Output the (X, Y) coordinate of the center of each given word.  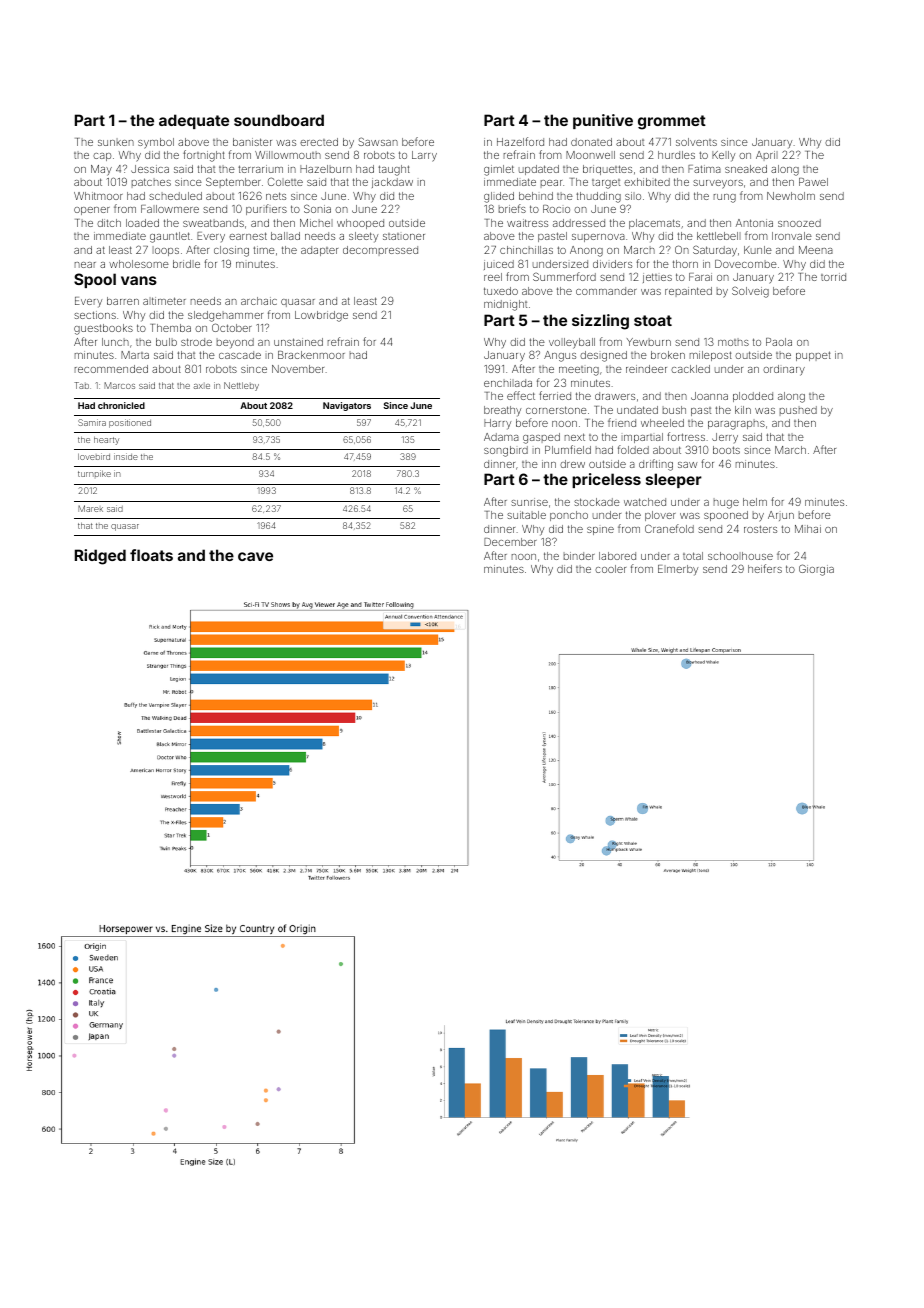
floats (151, 555)
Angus (560, 356)
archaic (259, 301)
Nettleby (241, 386)
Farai (700, 277)
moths (733, 342)
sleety (363, 237)
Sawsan (378, 141)
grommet (672, 122)
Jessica (150, 169)
